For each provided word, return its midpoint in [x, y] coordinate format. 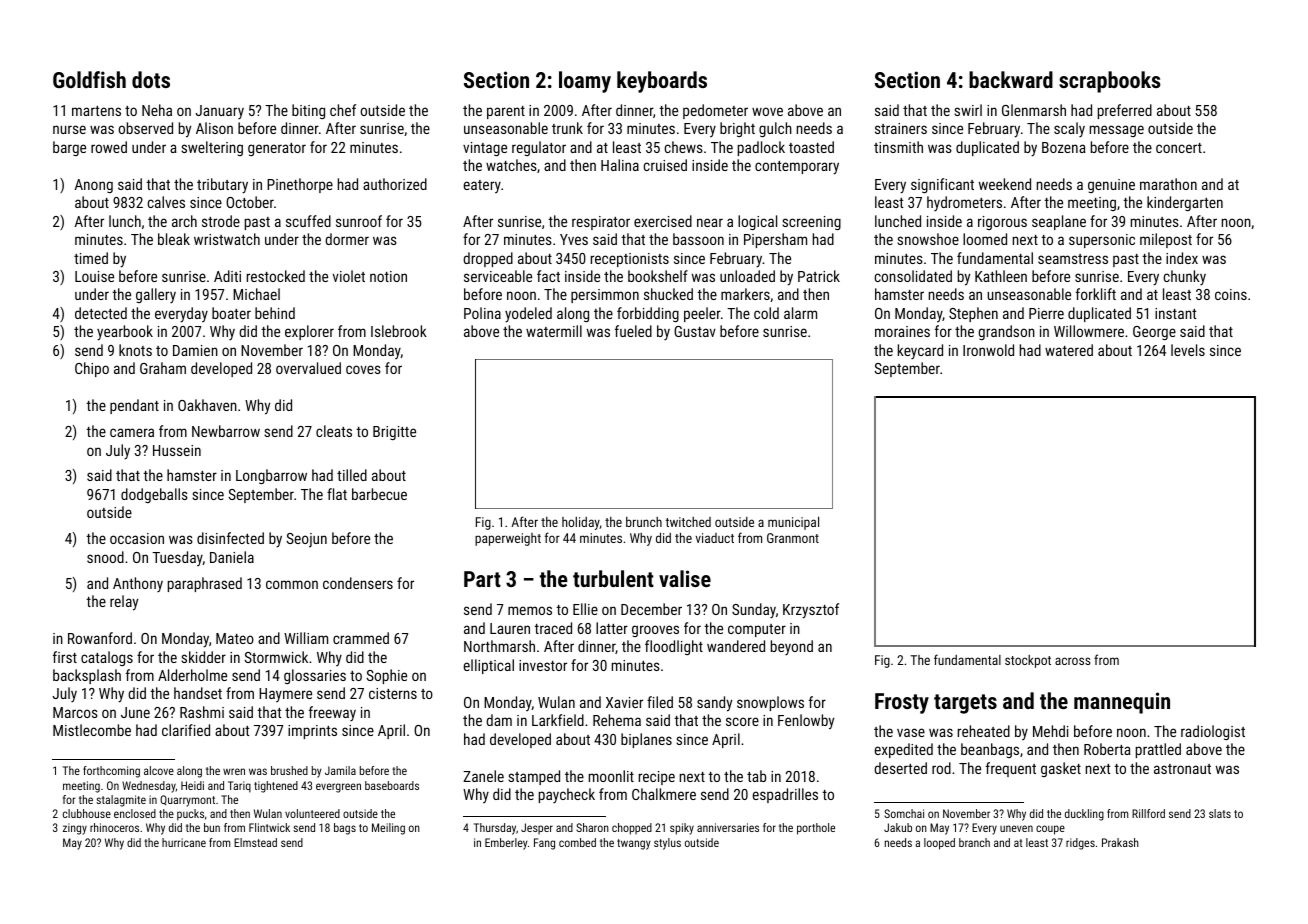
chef [343, 110]
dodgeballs [154, 495]
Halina [620, 165]
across [1072, 661]
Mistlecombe [92, 730]
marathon [1168, 184]
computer [757, 630]
